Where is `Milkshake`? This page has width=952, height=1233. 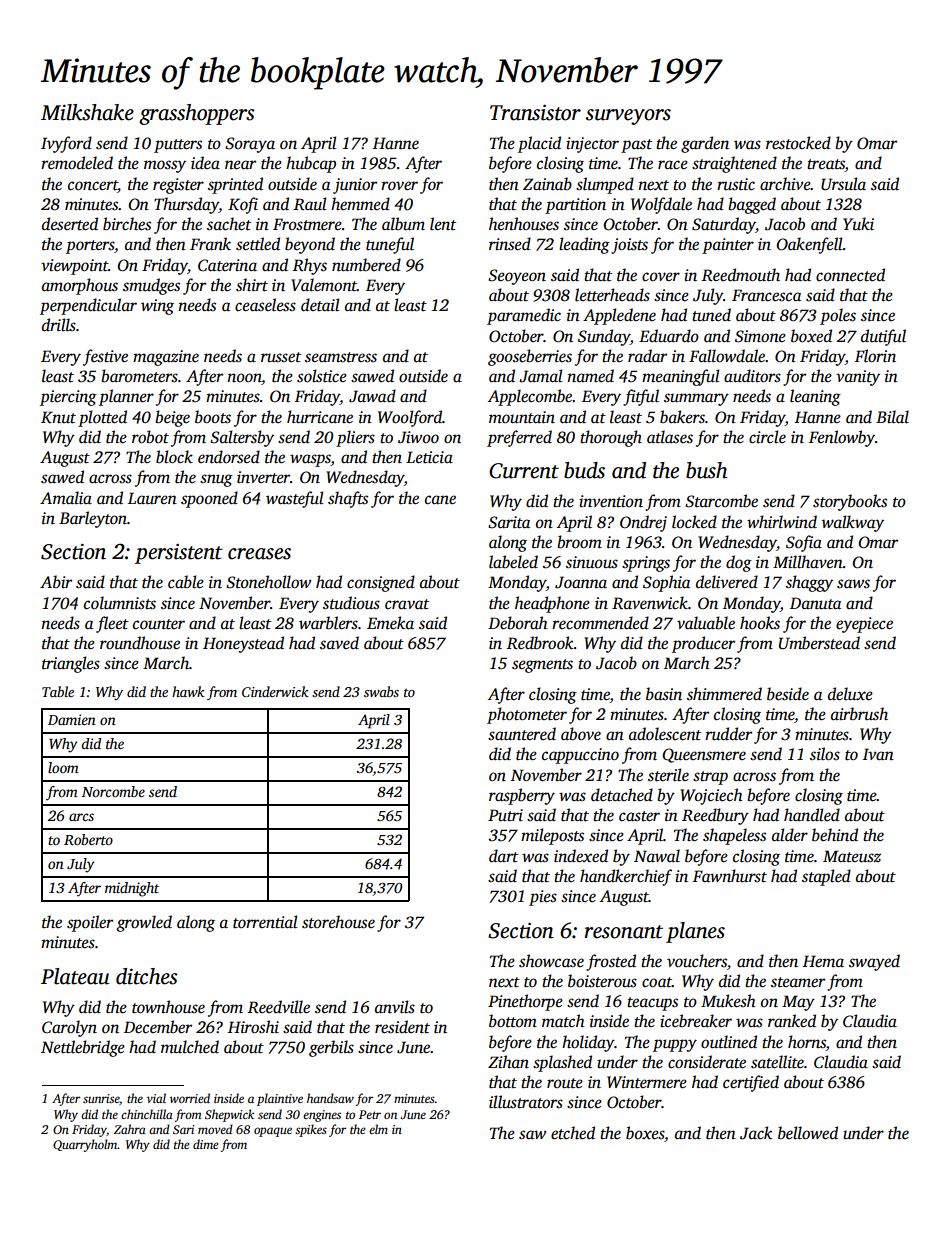 Milkshake is located at coordinates (87, 112).
